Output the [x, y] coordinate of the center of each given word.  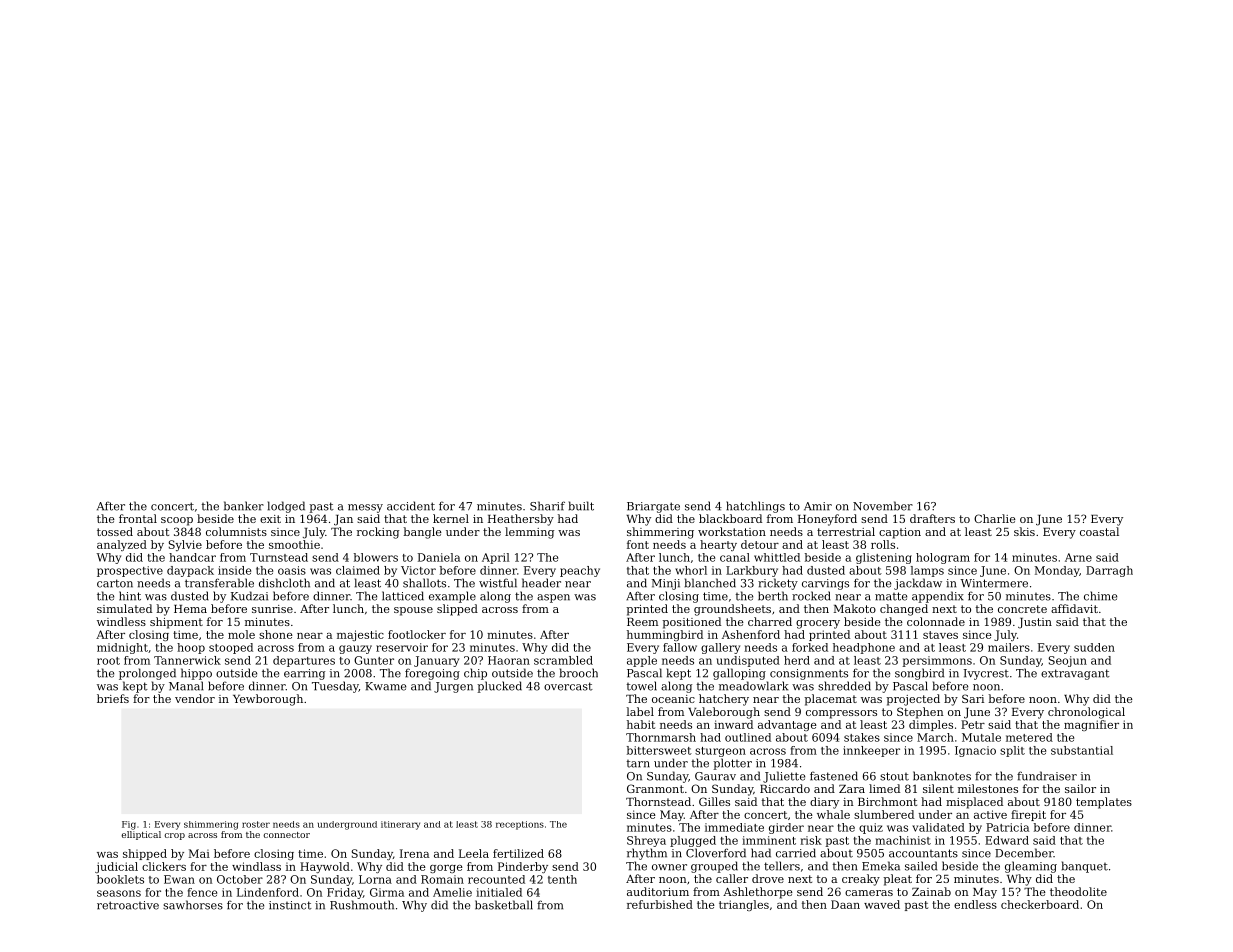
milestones [988, 788]
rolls [883, 544]
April [496, 558]
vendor [195, 698]
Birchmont [887, 801]
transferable [219, 583]
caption [900, 533]
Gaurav [715, 776]
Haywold [325, 867]
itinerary [400, 825]
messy [365, 508]
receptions [520, 825]
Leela [474, 853]
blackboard [730, 518]
